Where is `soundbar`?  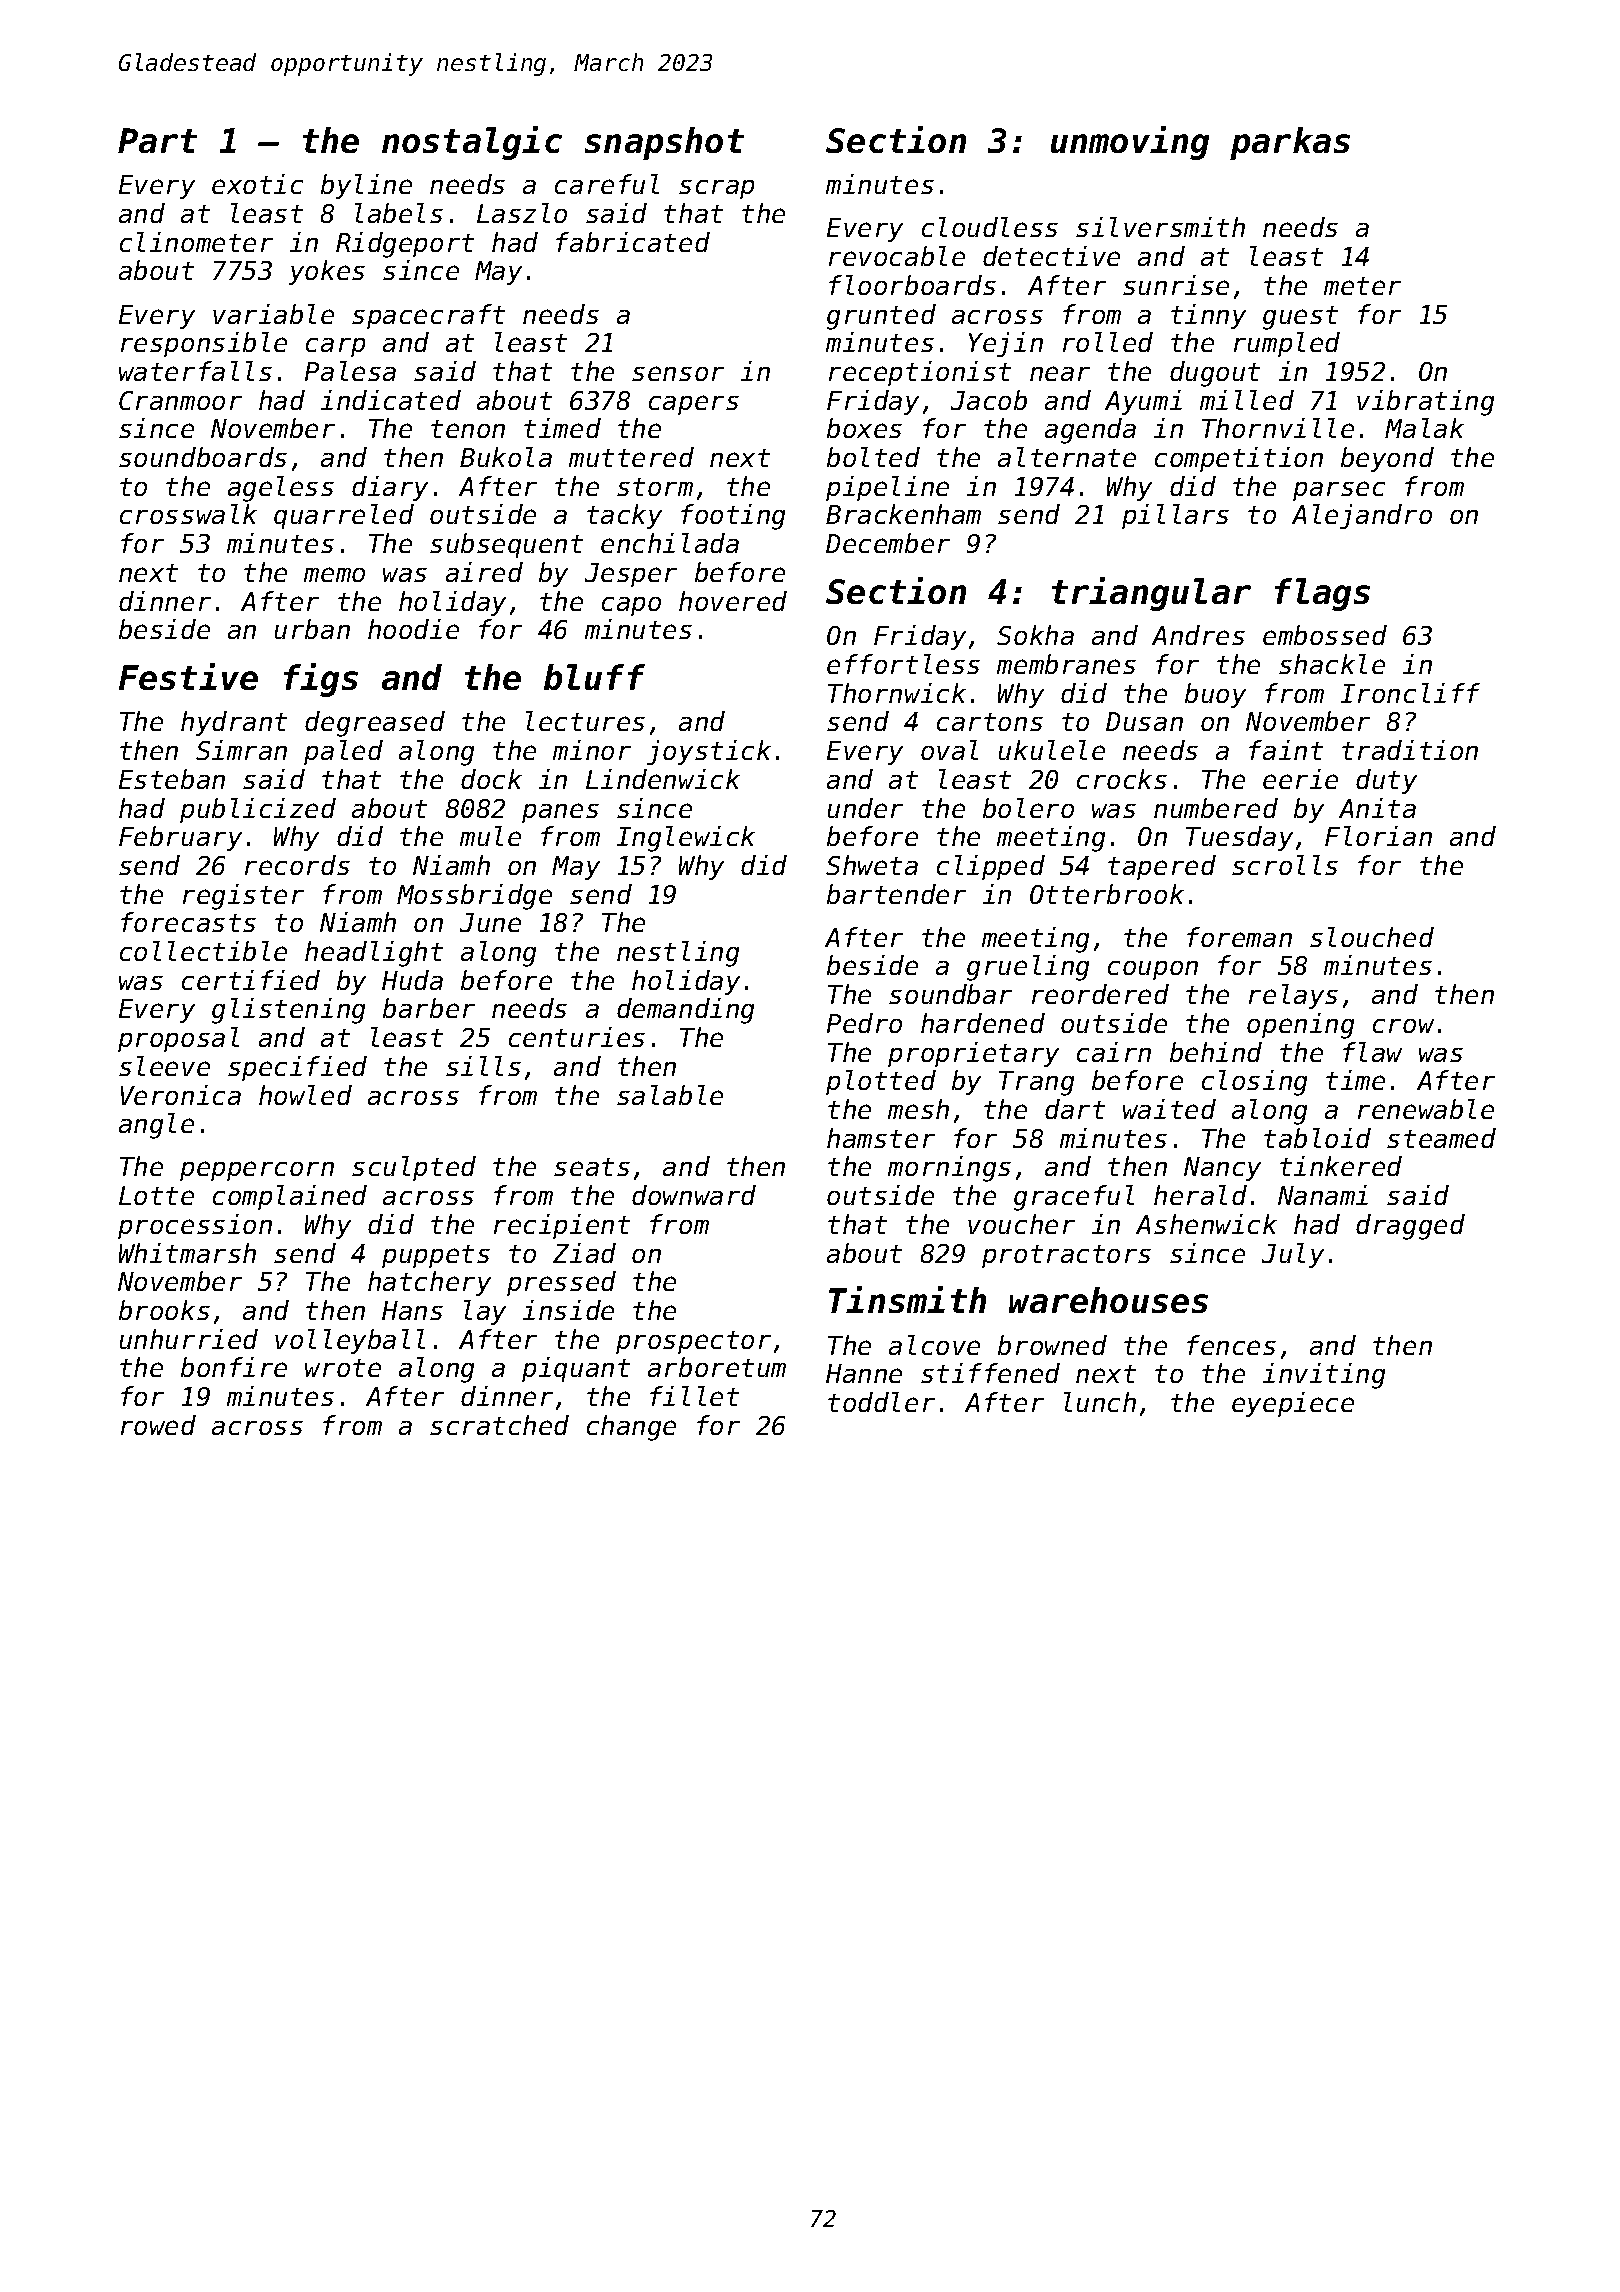 soundbar is located at coordinates (950, 994).
